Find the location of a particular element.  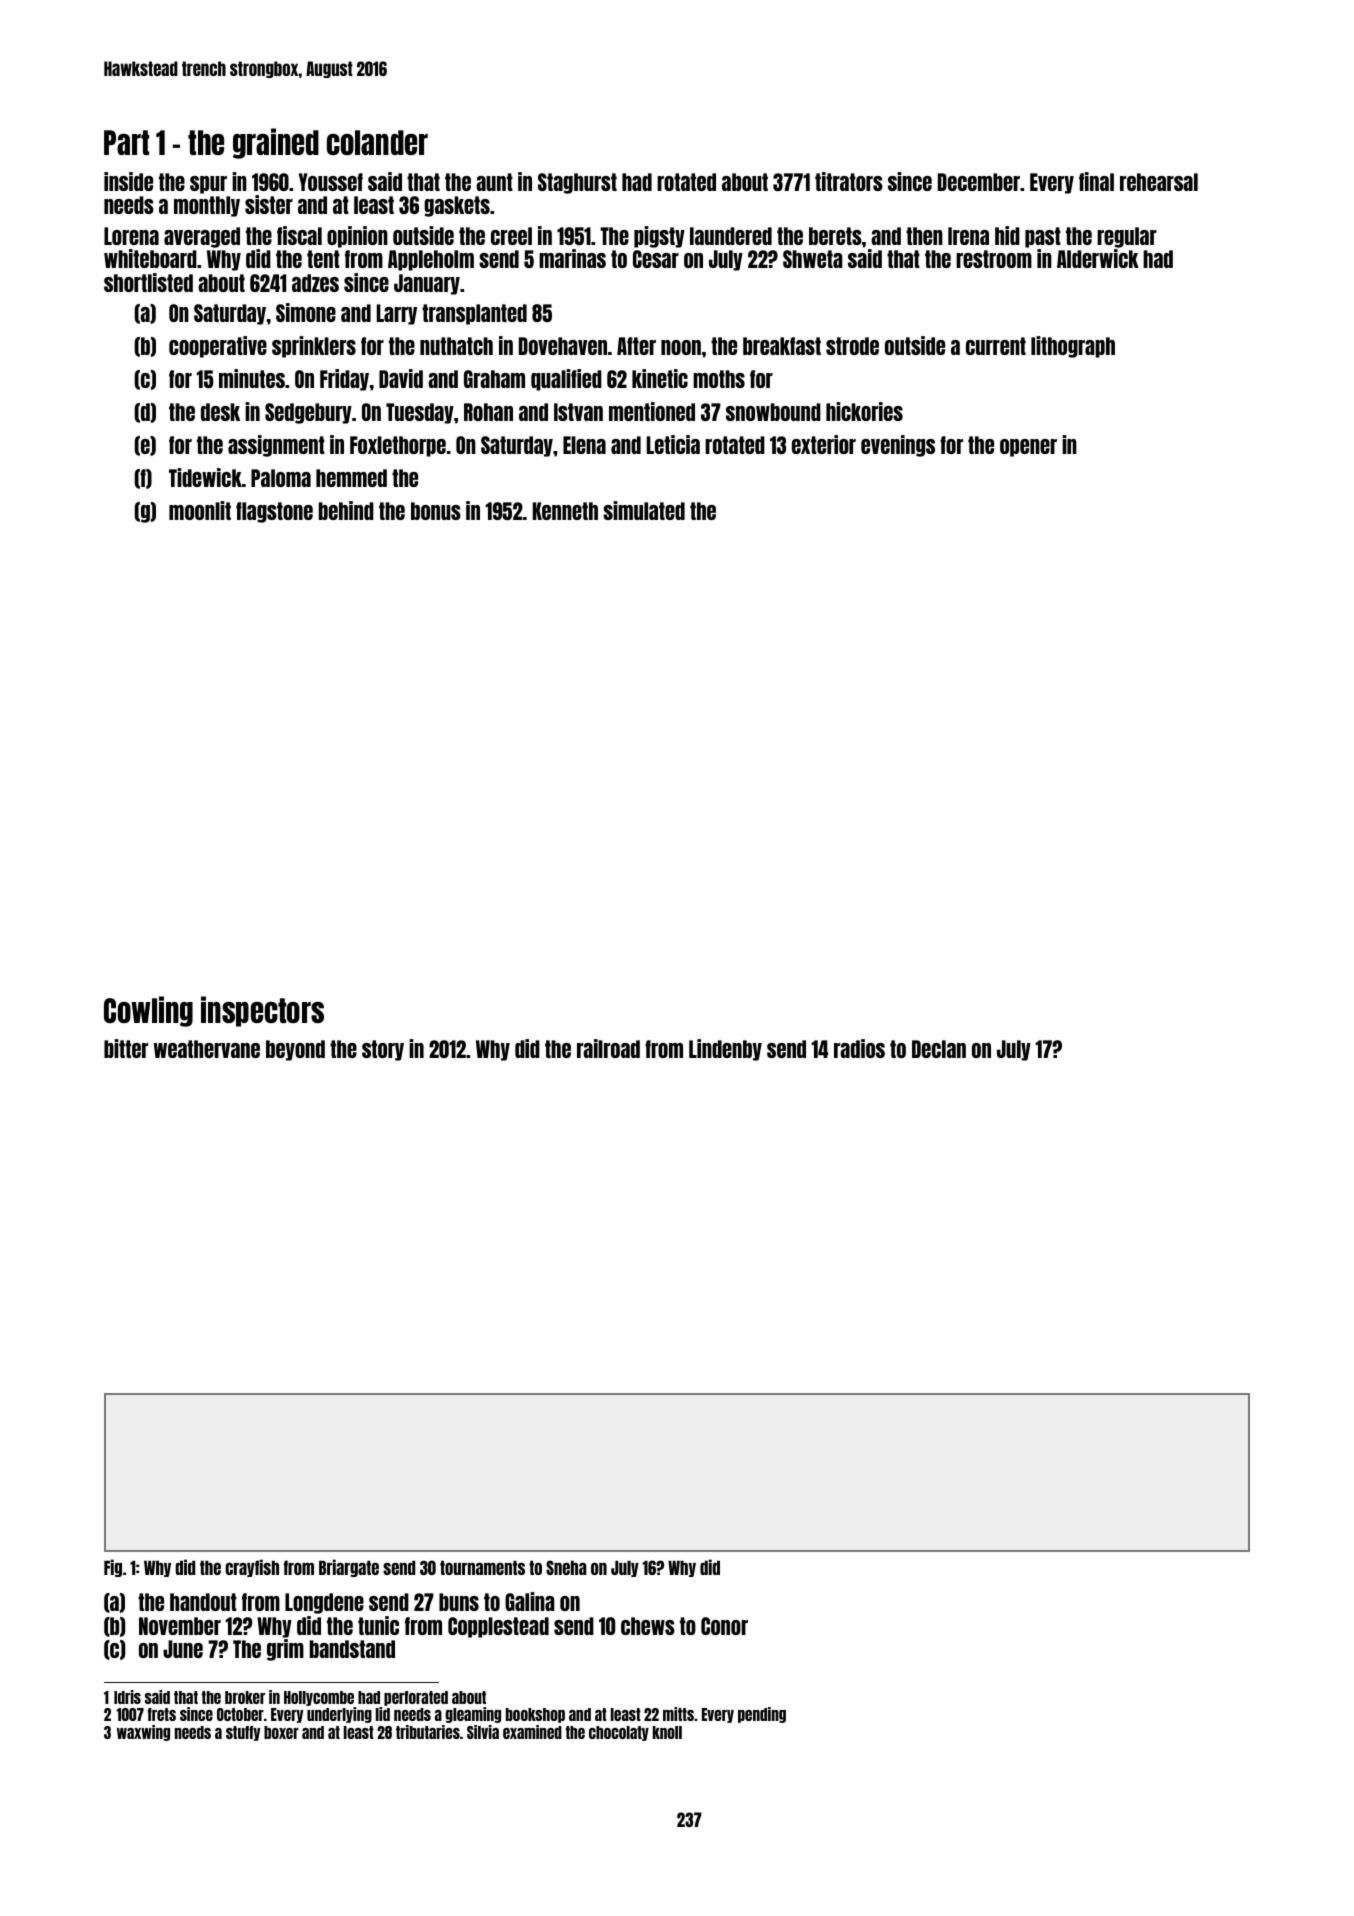

Declan is located at coordinates (939, 1049).
